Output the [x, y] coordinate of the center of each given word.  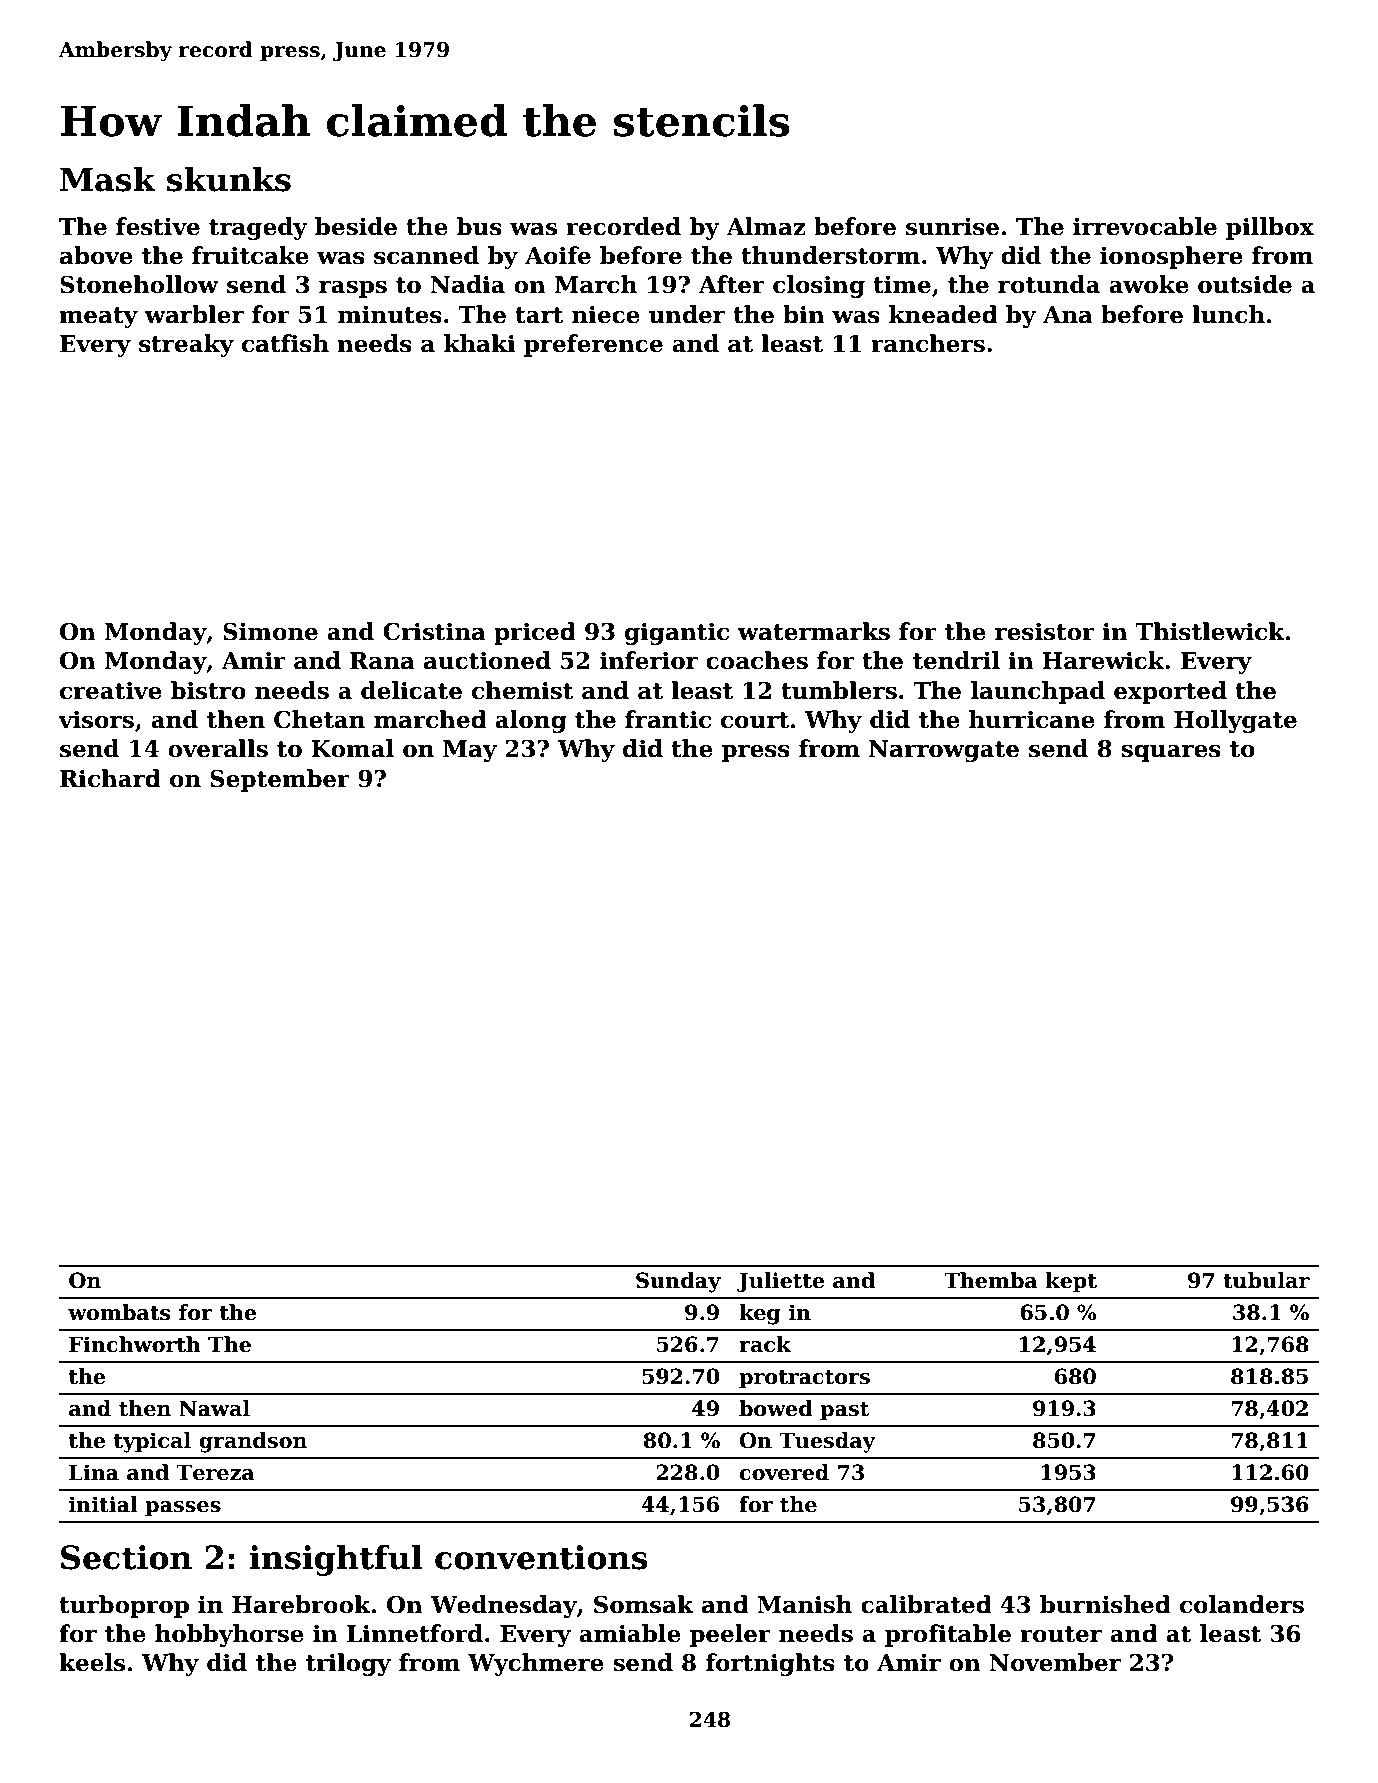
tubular [1266, 1280]
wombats [119, 1312]
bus [479, 226]
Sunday [678, 1282]
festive [158, 226]
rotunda [1049, 284]
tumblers [839, 690]
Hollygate [1235, 721]
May [470, 751]
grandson [253, 1442]
